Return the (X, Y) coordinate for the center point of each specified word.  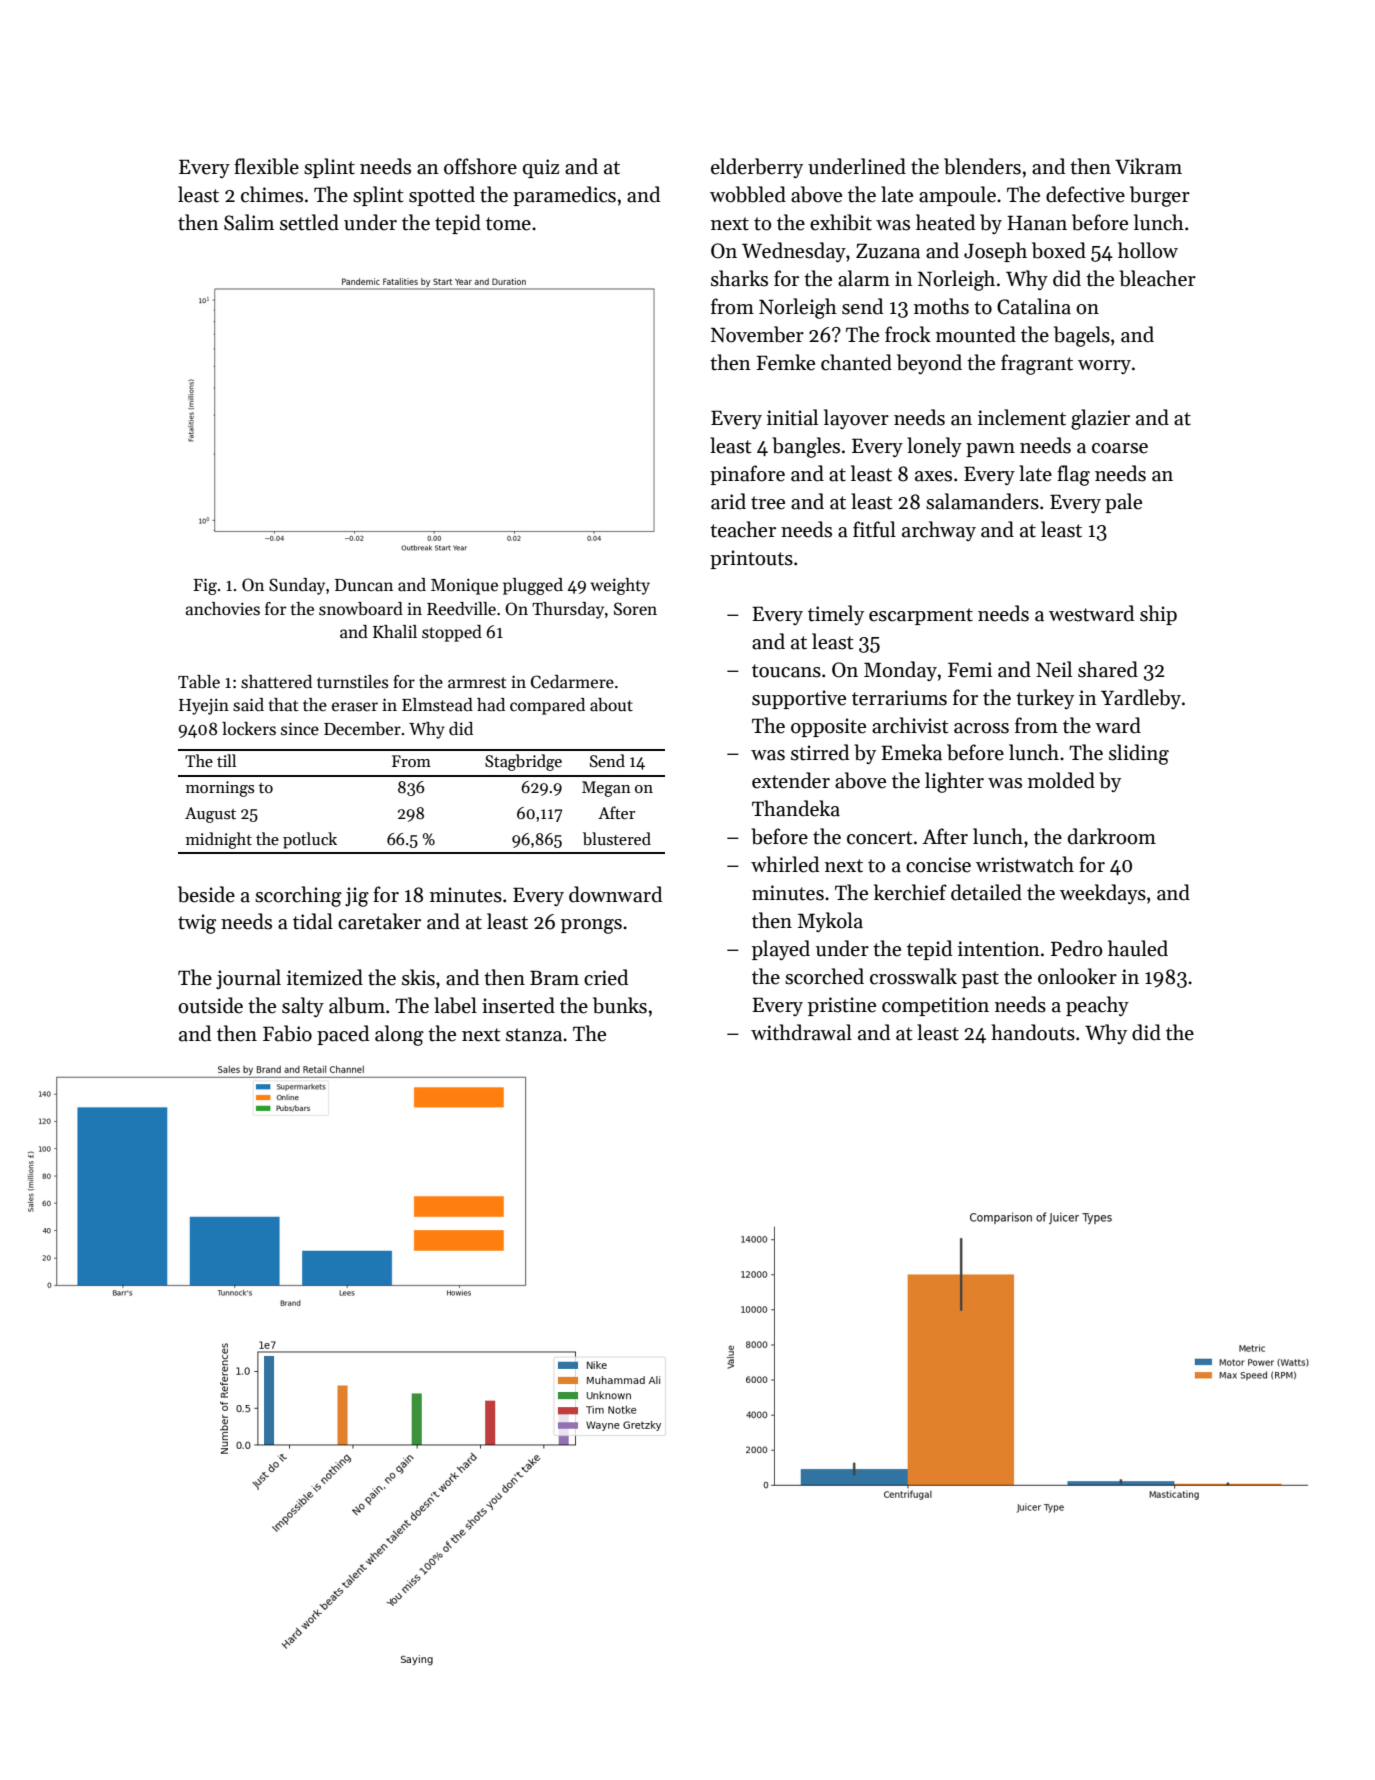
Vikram (1148, 166)
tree (768, 503)
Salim (249, 222)
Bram (554, 978)
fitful (874, 529)
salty (303, 1007)
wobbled (748, 194)
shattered (276, 682)
